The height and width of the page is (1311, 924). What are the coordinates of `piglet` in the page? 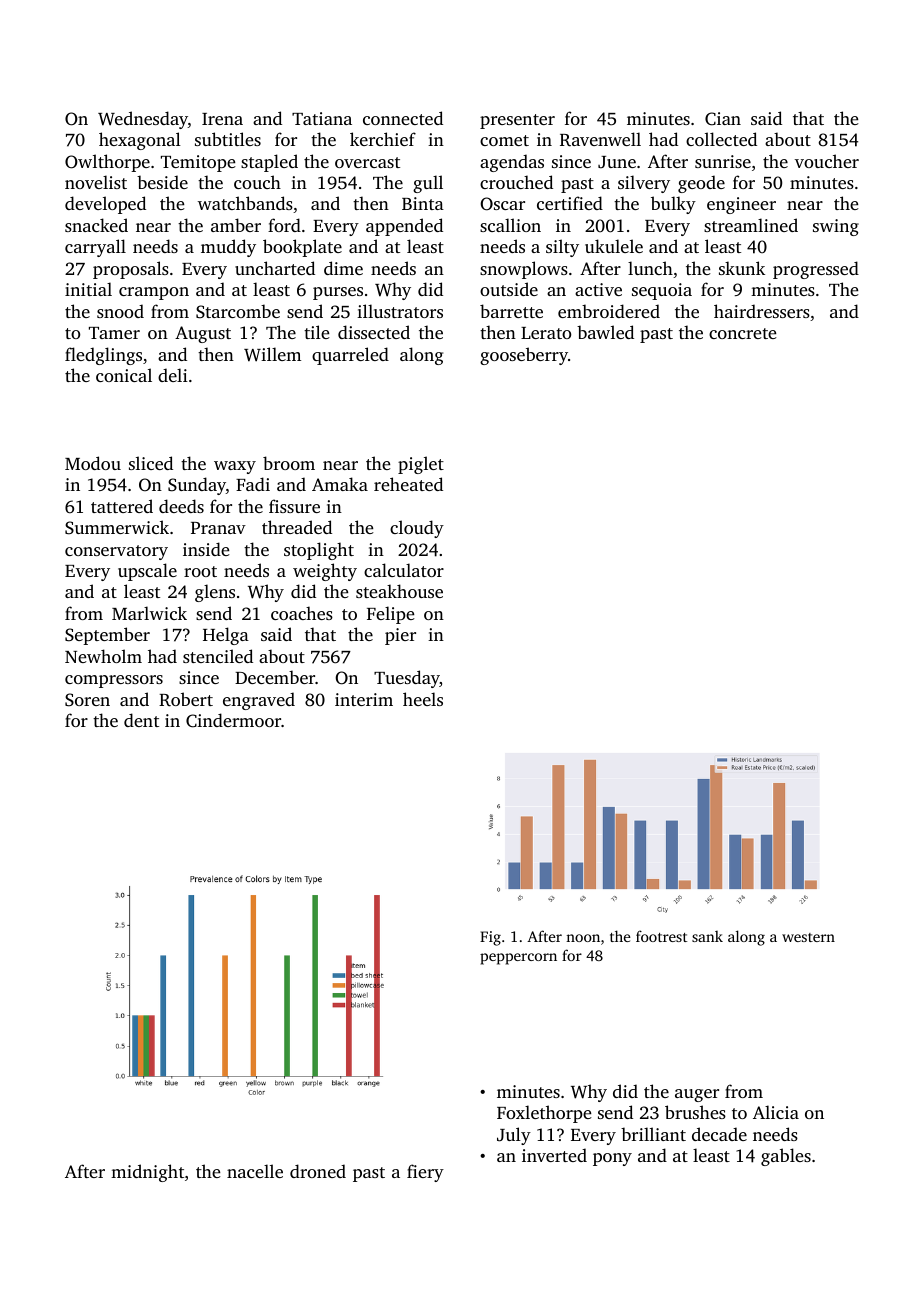 It's located at (421, 465).
